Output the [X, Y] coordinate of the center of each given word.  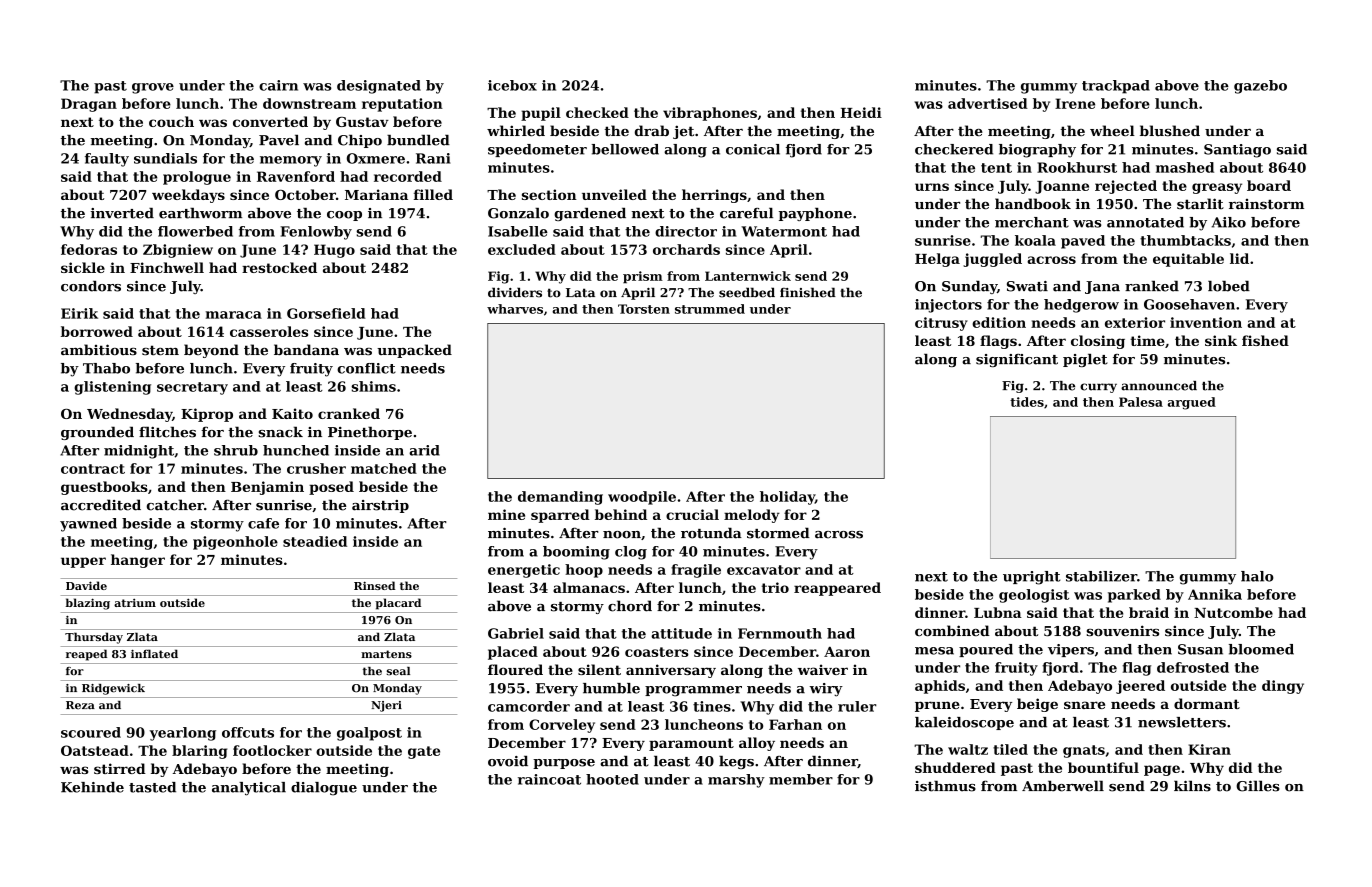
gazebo [1260, 87]
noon [622, 535]
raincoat [549, 779]
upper [83, 562]
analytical [249, 789]
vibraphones [710, 114]
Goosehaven [1189, 304]
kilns [1192, 786]
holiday [787, 498]
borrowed [97, 331]
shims [373, 386]
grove [153, 88]
